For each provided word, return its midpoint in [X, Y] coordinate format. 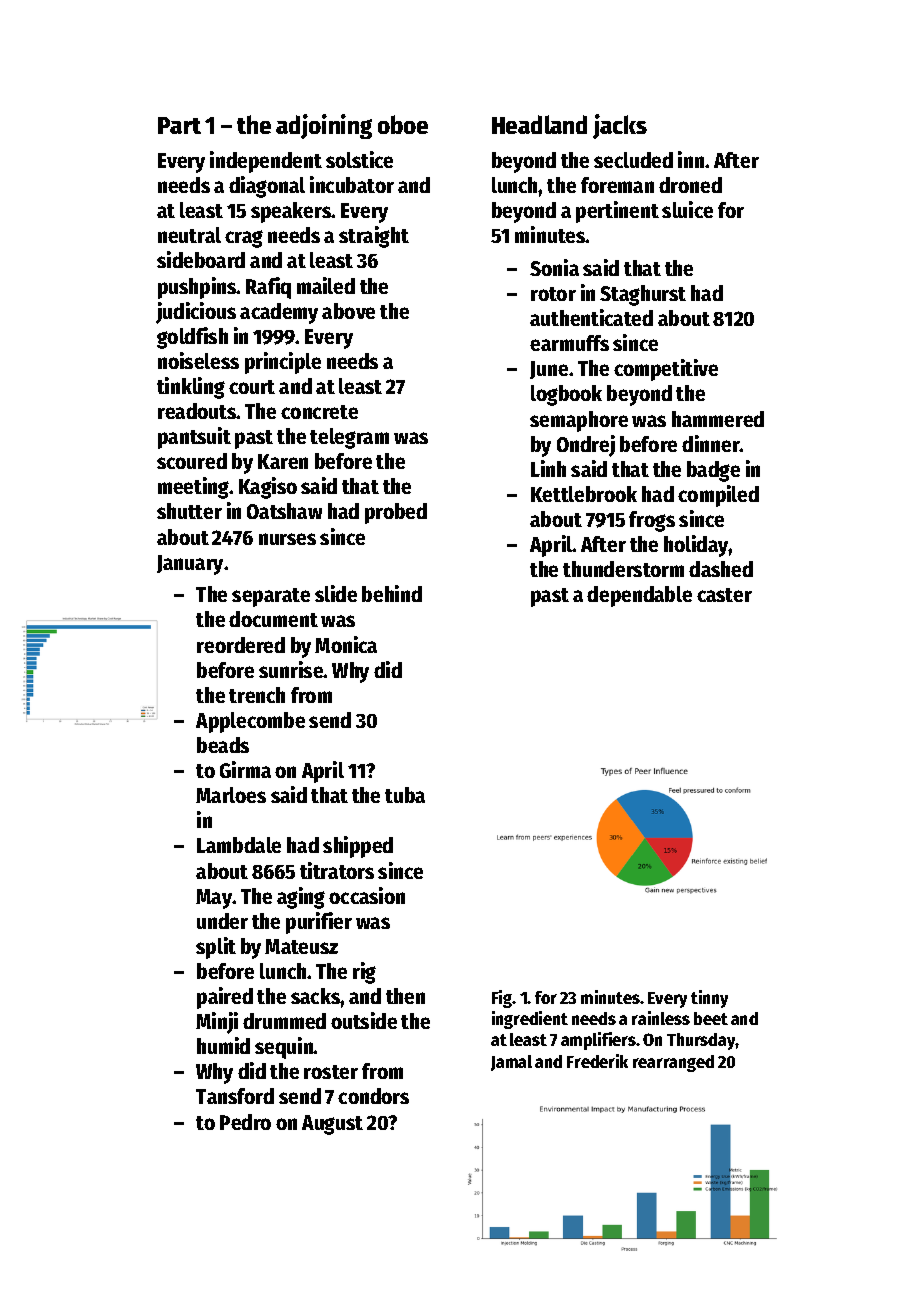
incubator [352, 184]
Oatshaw [284, 511]
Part [179, 125]
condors [373, 1096]
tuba [405, 795]
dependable [639, 596]
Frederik [597, 1061]
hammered [718, 419]
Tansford [235, 1096]
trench [257, 695]
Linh [548, 468]
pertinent [617, 212]
